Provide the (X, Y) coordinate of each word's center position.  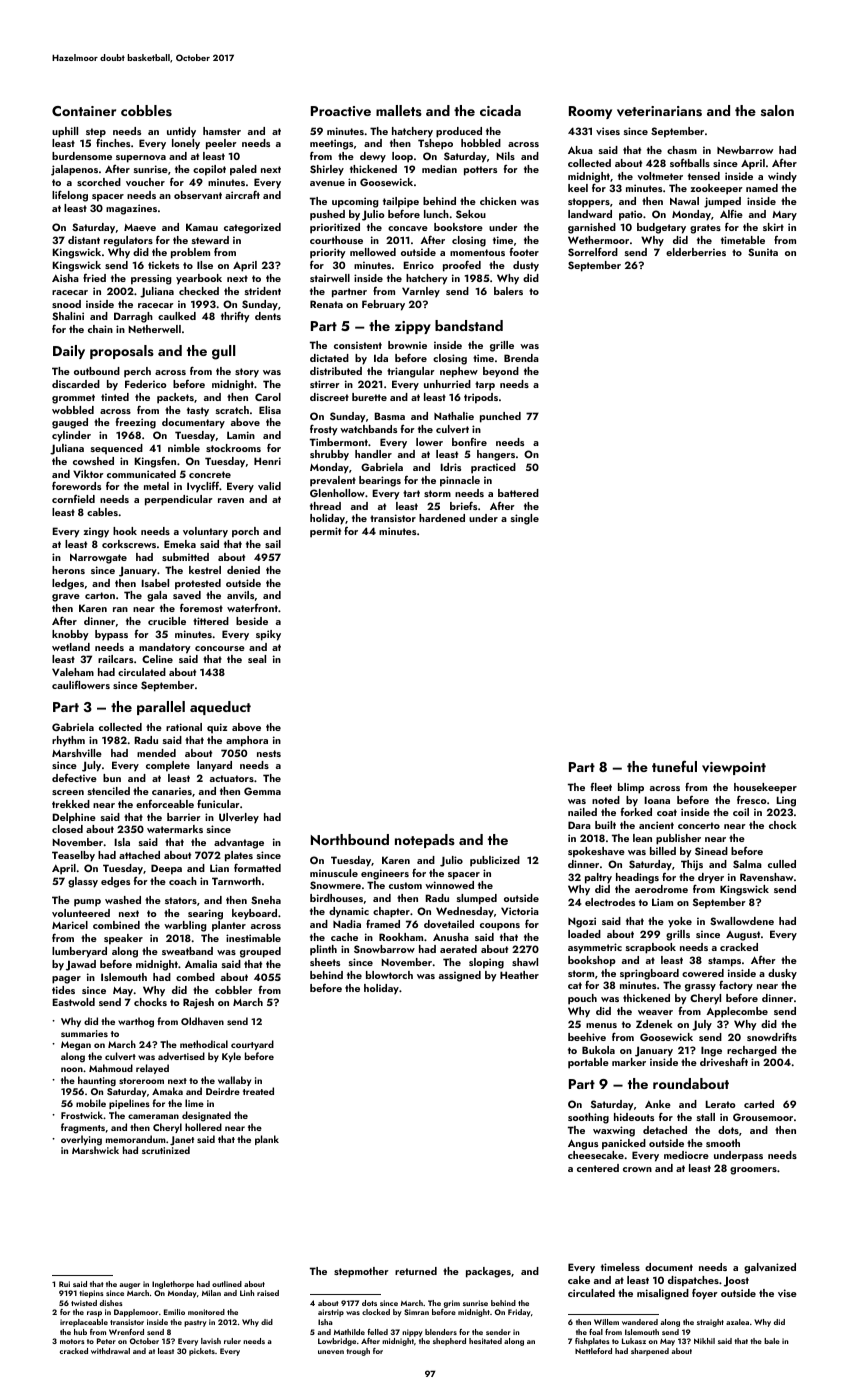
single (525, 519)
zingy (96, 532)
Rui (64, 1284)
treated (258, 1091)
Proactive (341, 111)
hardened (442, 518)
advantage (239, 843)
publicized (495, 861)
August (743, 936)
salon (777, 110)
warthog (136, 1022)
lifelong (70, 196)
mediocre (686, 1155)
